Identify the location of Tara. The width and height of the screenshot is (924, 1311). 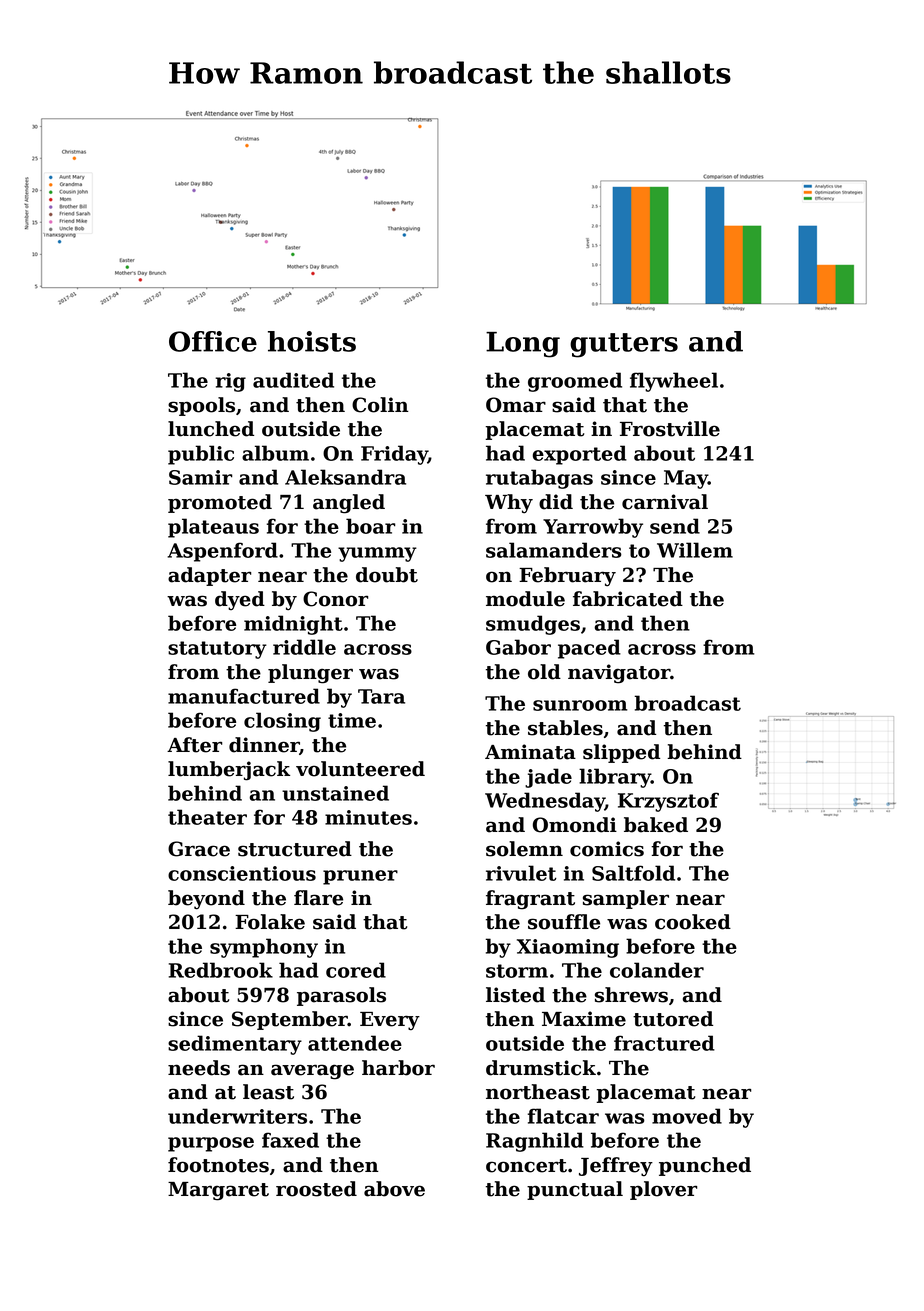
(381, 696).
